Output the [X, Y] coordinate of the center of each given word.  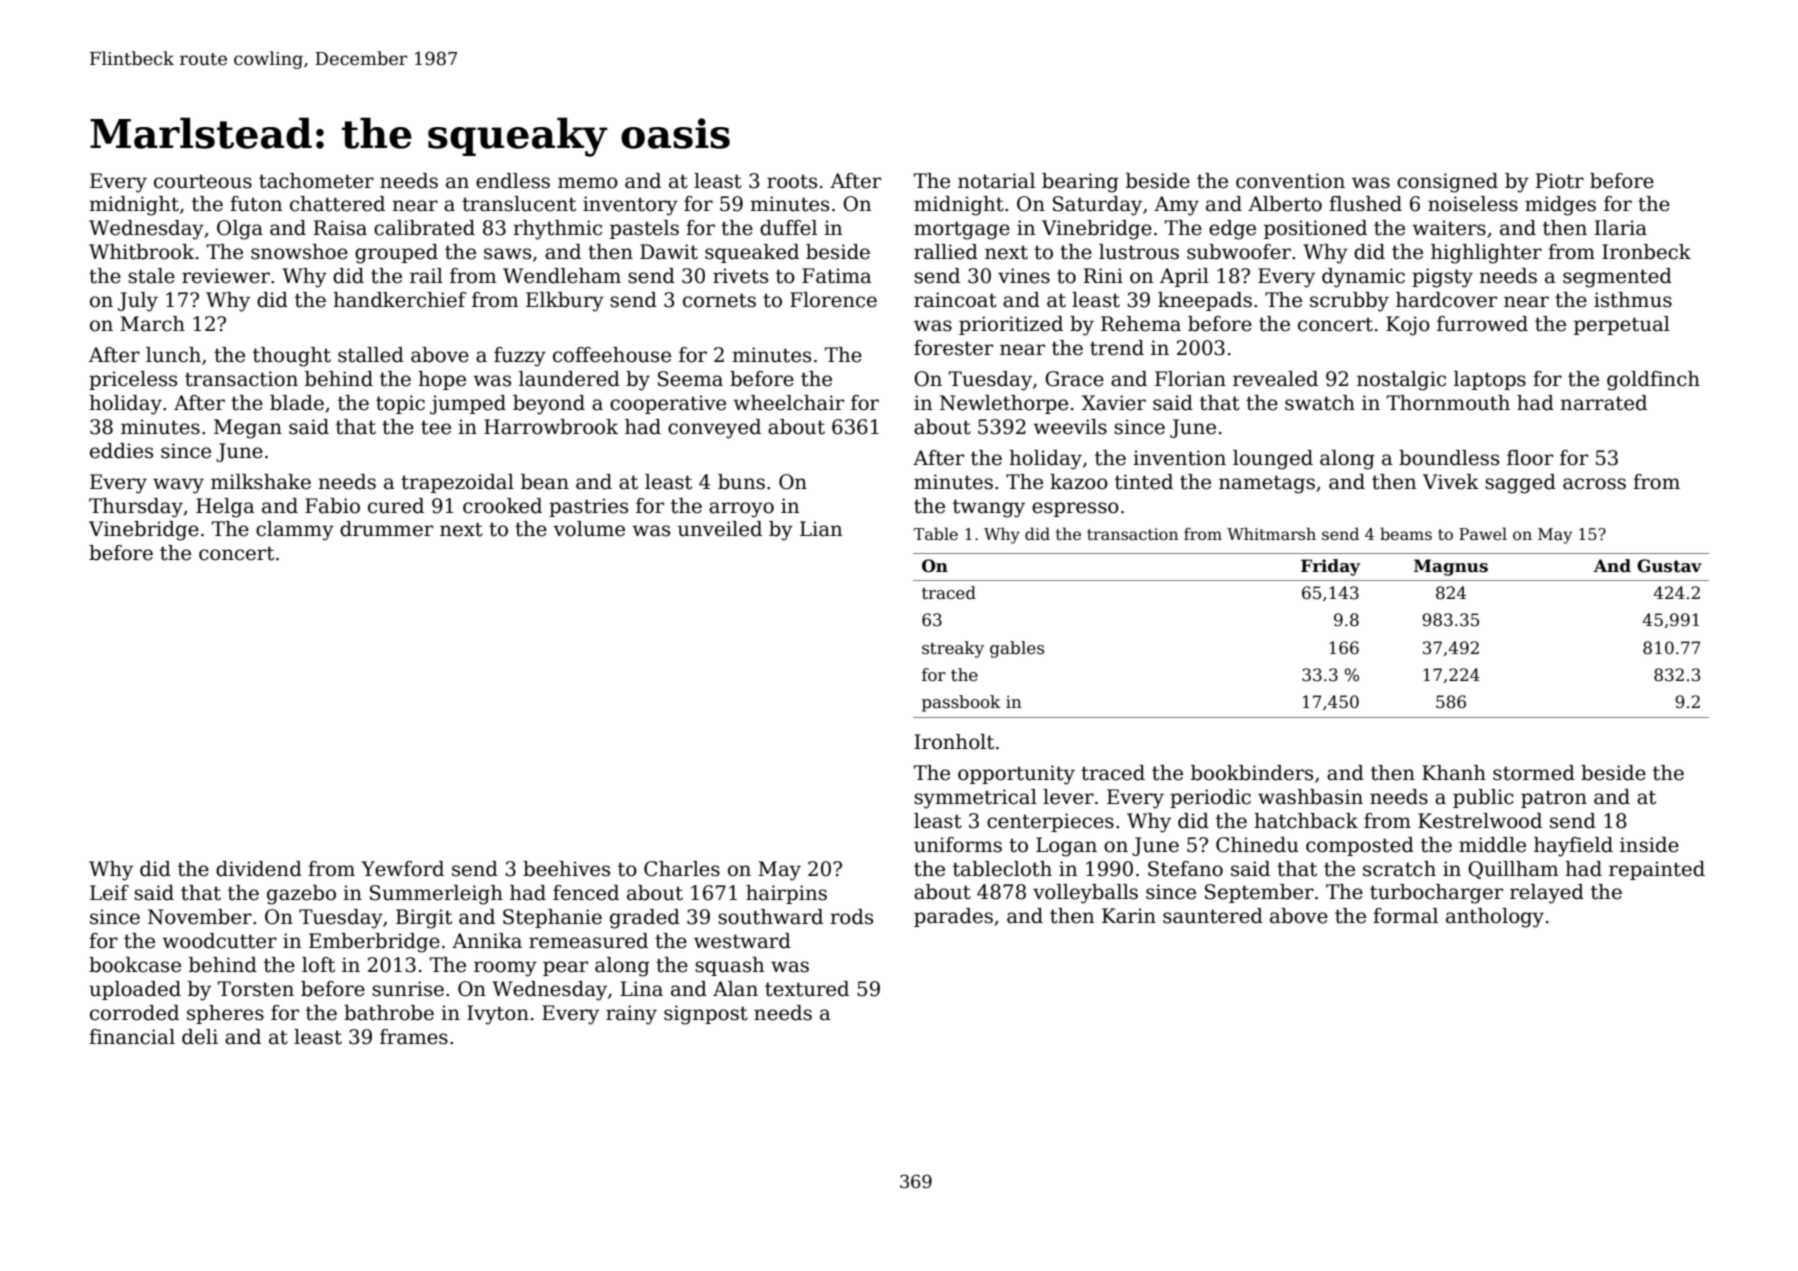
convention [1290, 181]
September [1259, 893]
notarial [996, 181]
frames [414, 1037]
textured [807, 989]
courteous [203, 181]
